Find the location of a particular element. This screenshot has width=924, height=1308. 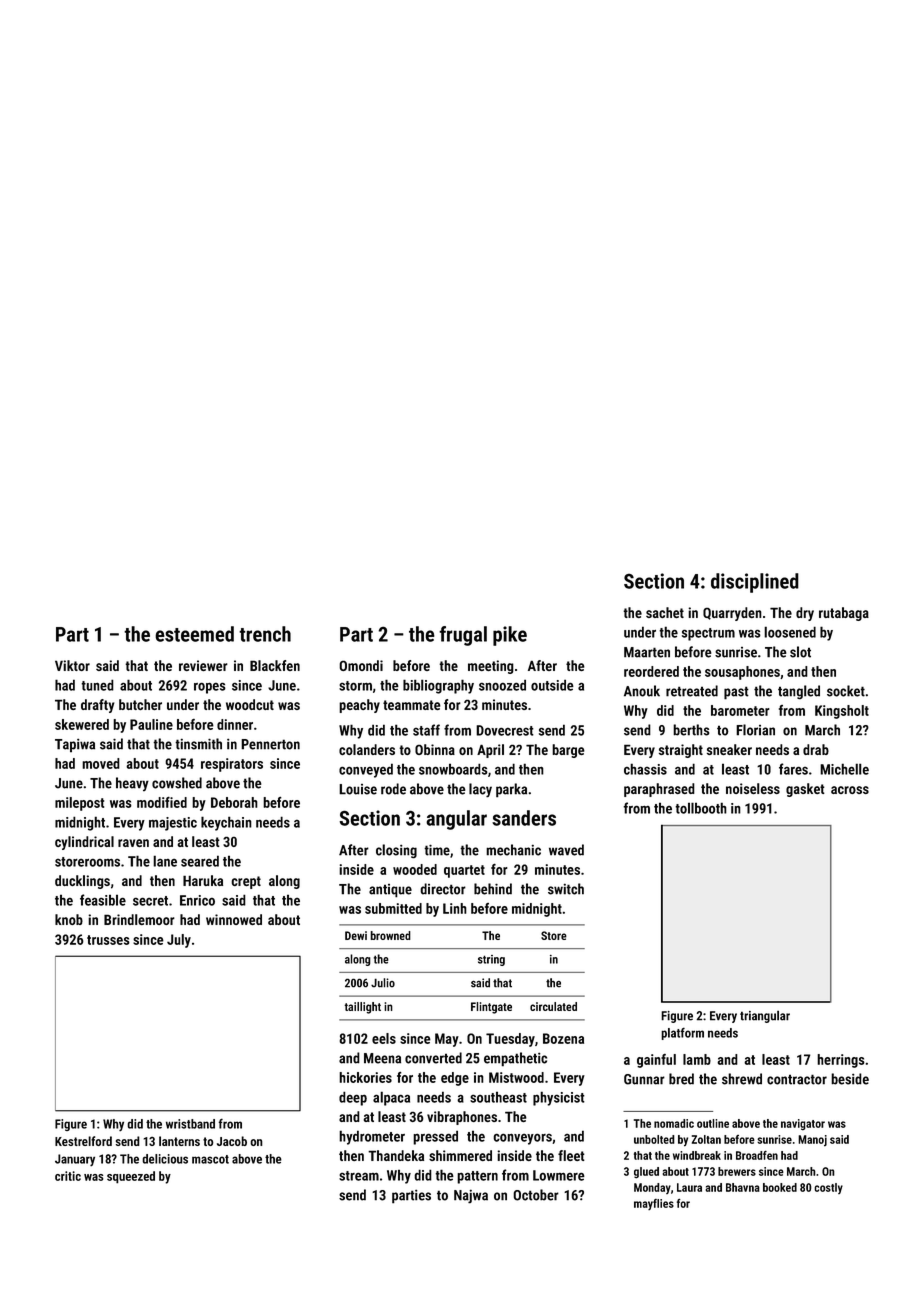

esteemed is located at coordinates (194, 634).
